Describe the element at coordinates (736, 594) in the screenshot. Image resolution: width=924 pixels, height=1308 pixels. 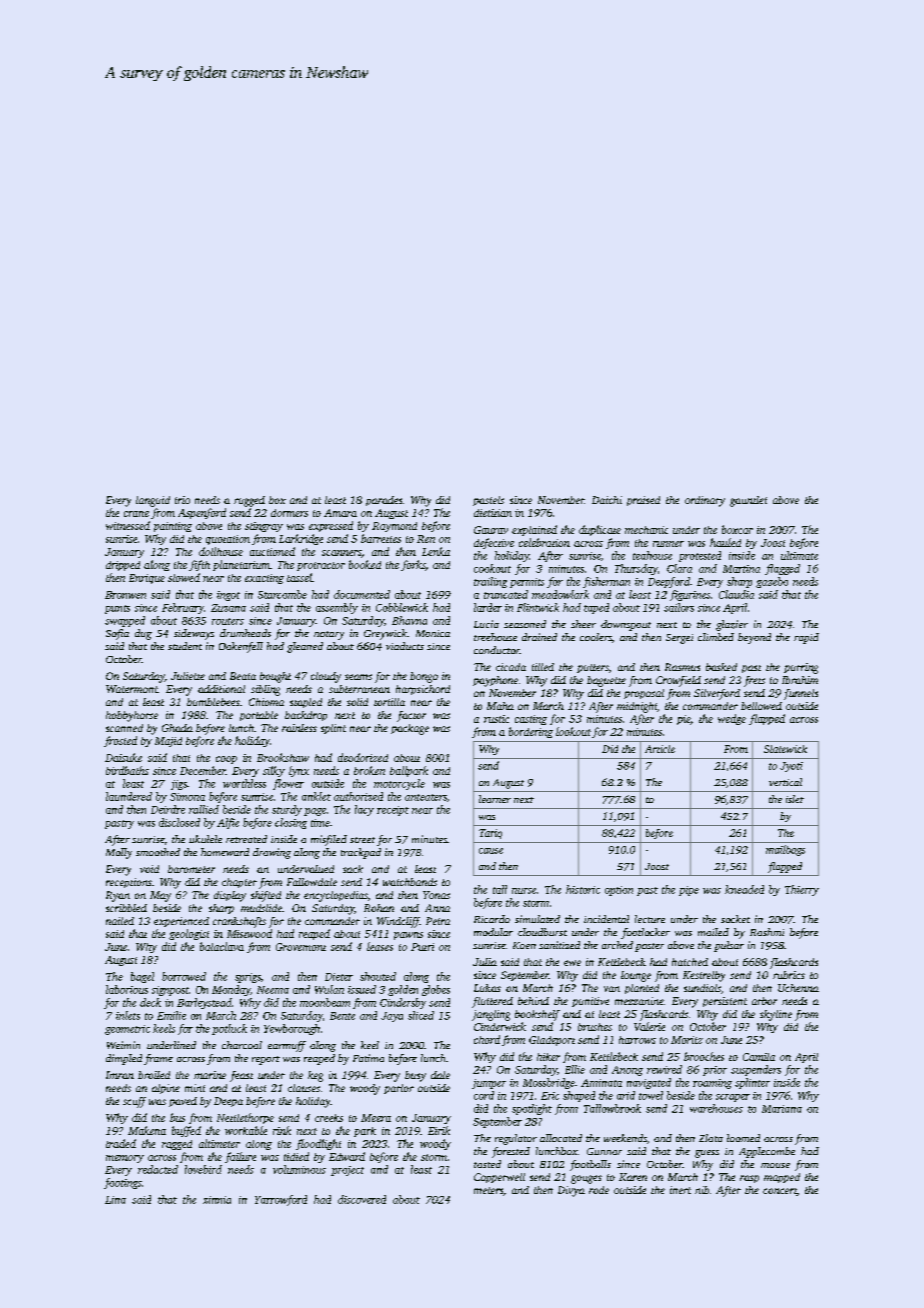
I see `Claudia` at that location.
